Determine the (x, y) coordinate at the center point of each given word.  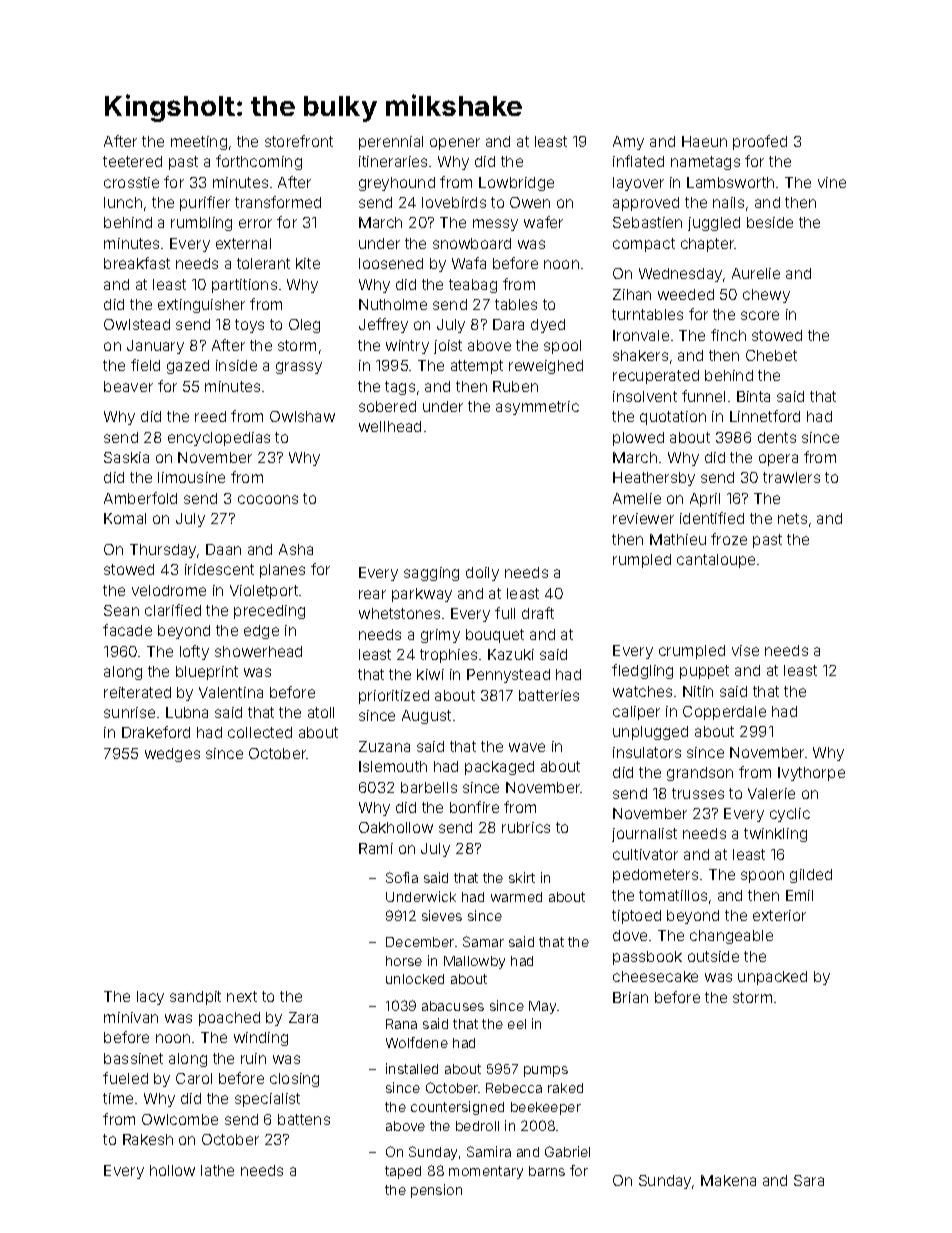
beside (770, 222)
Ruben (515, 386)
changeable (731, 937)
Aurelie (756, 273)
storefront (299, 141)
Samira (489, 1151)
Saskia (126, 457)
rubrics (526, 827)
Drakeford (156, 732)
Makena (728, 1180)
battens (304, 1119)
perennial (391, 143)
